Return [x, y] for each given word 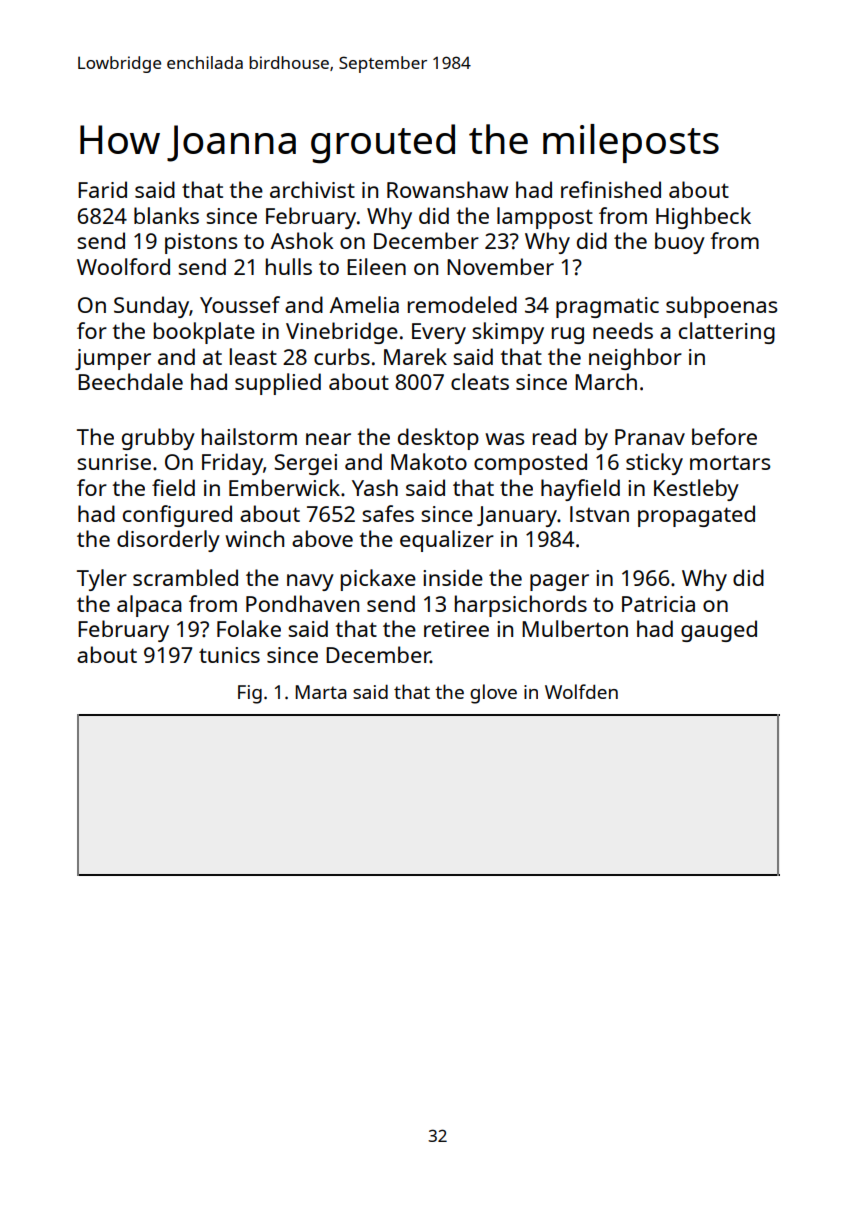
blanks [166, 215]
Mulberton [575, 628]
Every [439, 333]
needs [623, 330]
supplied [278, 384]
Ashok [302, 240]
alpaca [149, 606]
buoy [680, 243]
